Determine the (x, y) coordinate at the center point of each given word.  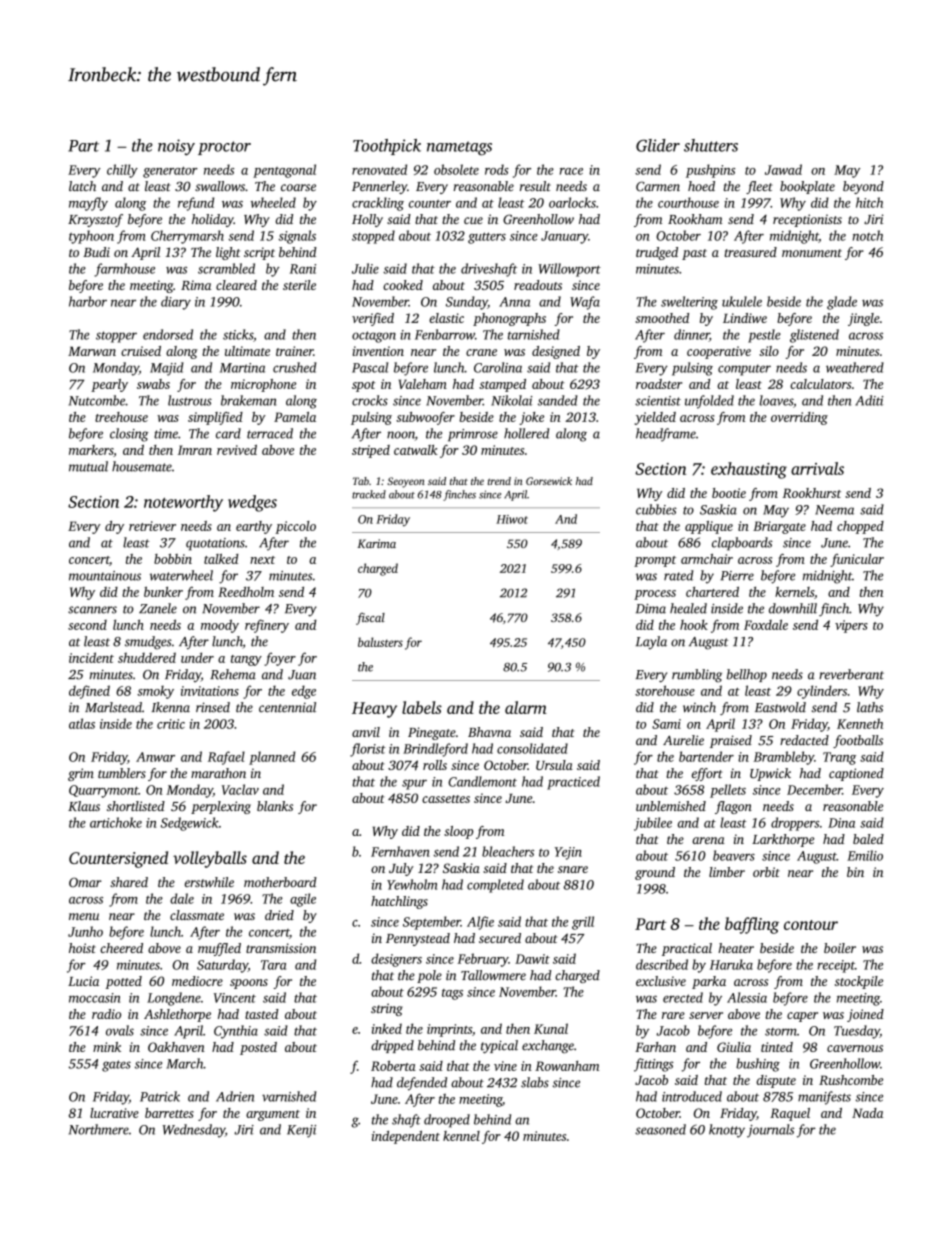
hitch (869, 202)
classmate (197, 915)
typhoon (91, 237)
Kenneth (860, 723)
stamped (502, 385)
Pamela (295, 417)
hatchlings (399, 902)
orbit (766, 872)
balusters (380, 642)
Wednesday (193, 1131)
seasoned (660, 1129)
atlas (82, 723)
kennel (461, 1136)
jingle (864, 319)
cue (473, 220)
